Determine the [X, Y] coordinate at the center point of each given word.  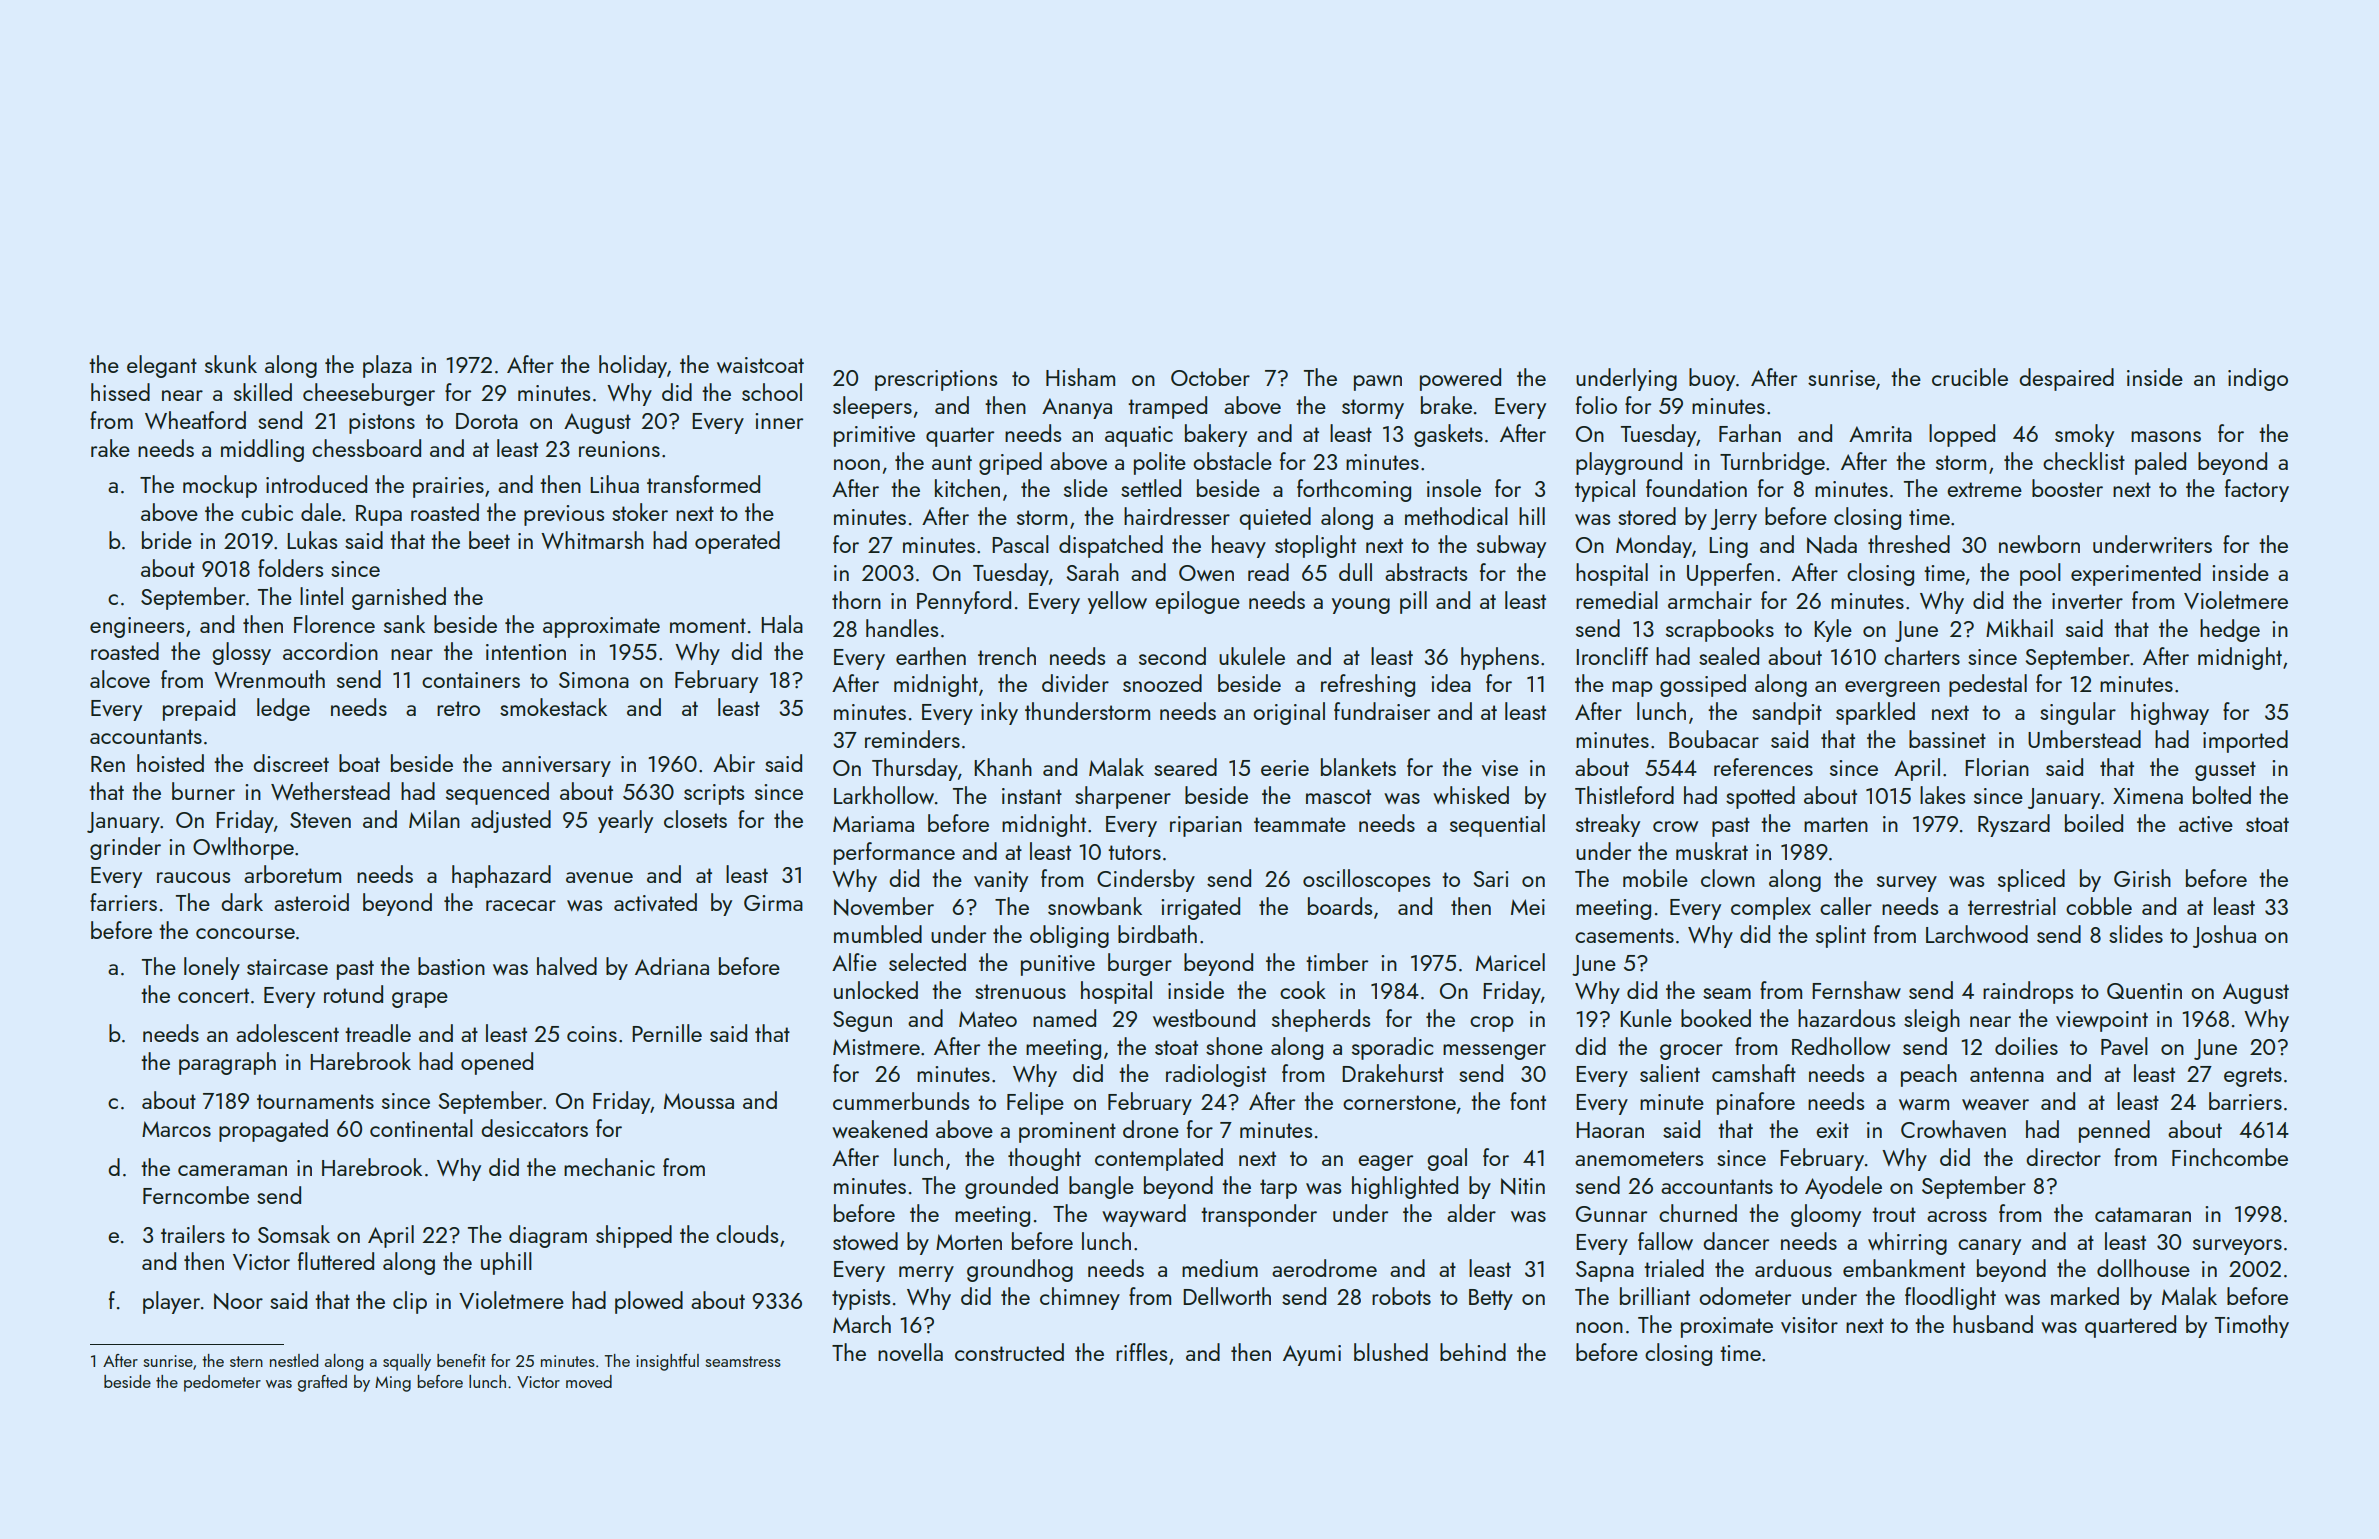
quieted [1275, 518]
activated [655, 902]
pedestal [1988, 685]
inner [779, 421]
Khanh [1003, 767]
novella [910, 1352]
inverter [2087, 601]
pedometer [222, 1383]
